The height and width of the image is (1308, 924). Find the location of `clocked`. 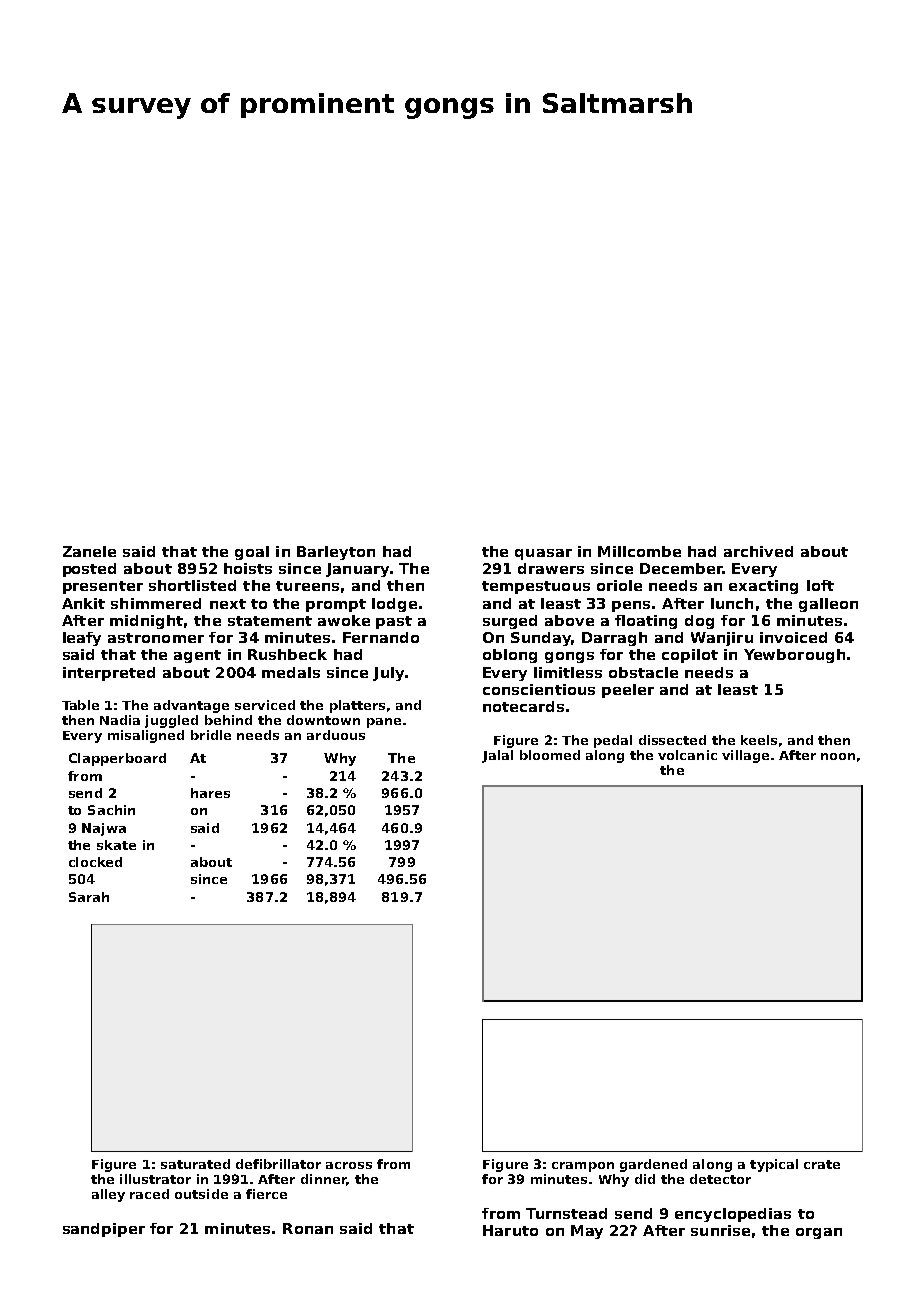

clocked is located at coordinates (95, 862).
